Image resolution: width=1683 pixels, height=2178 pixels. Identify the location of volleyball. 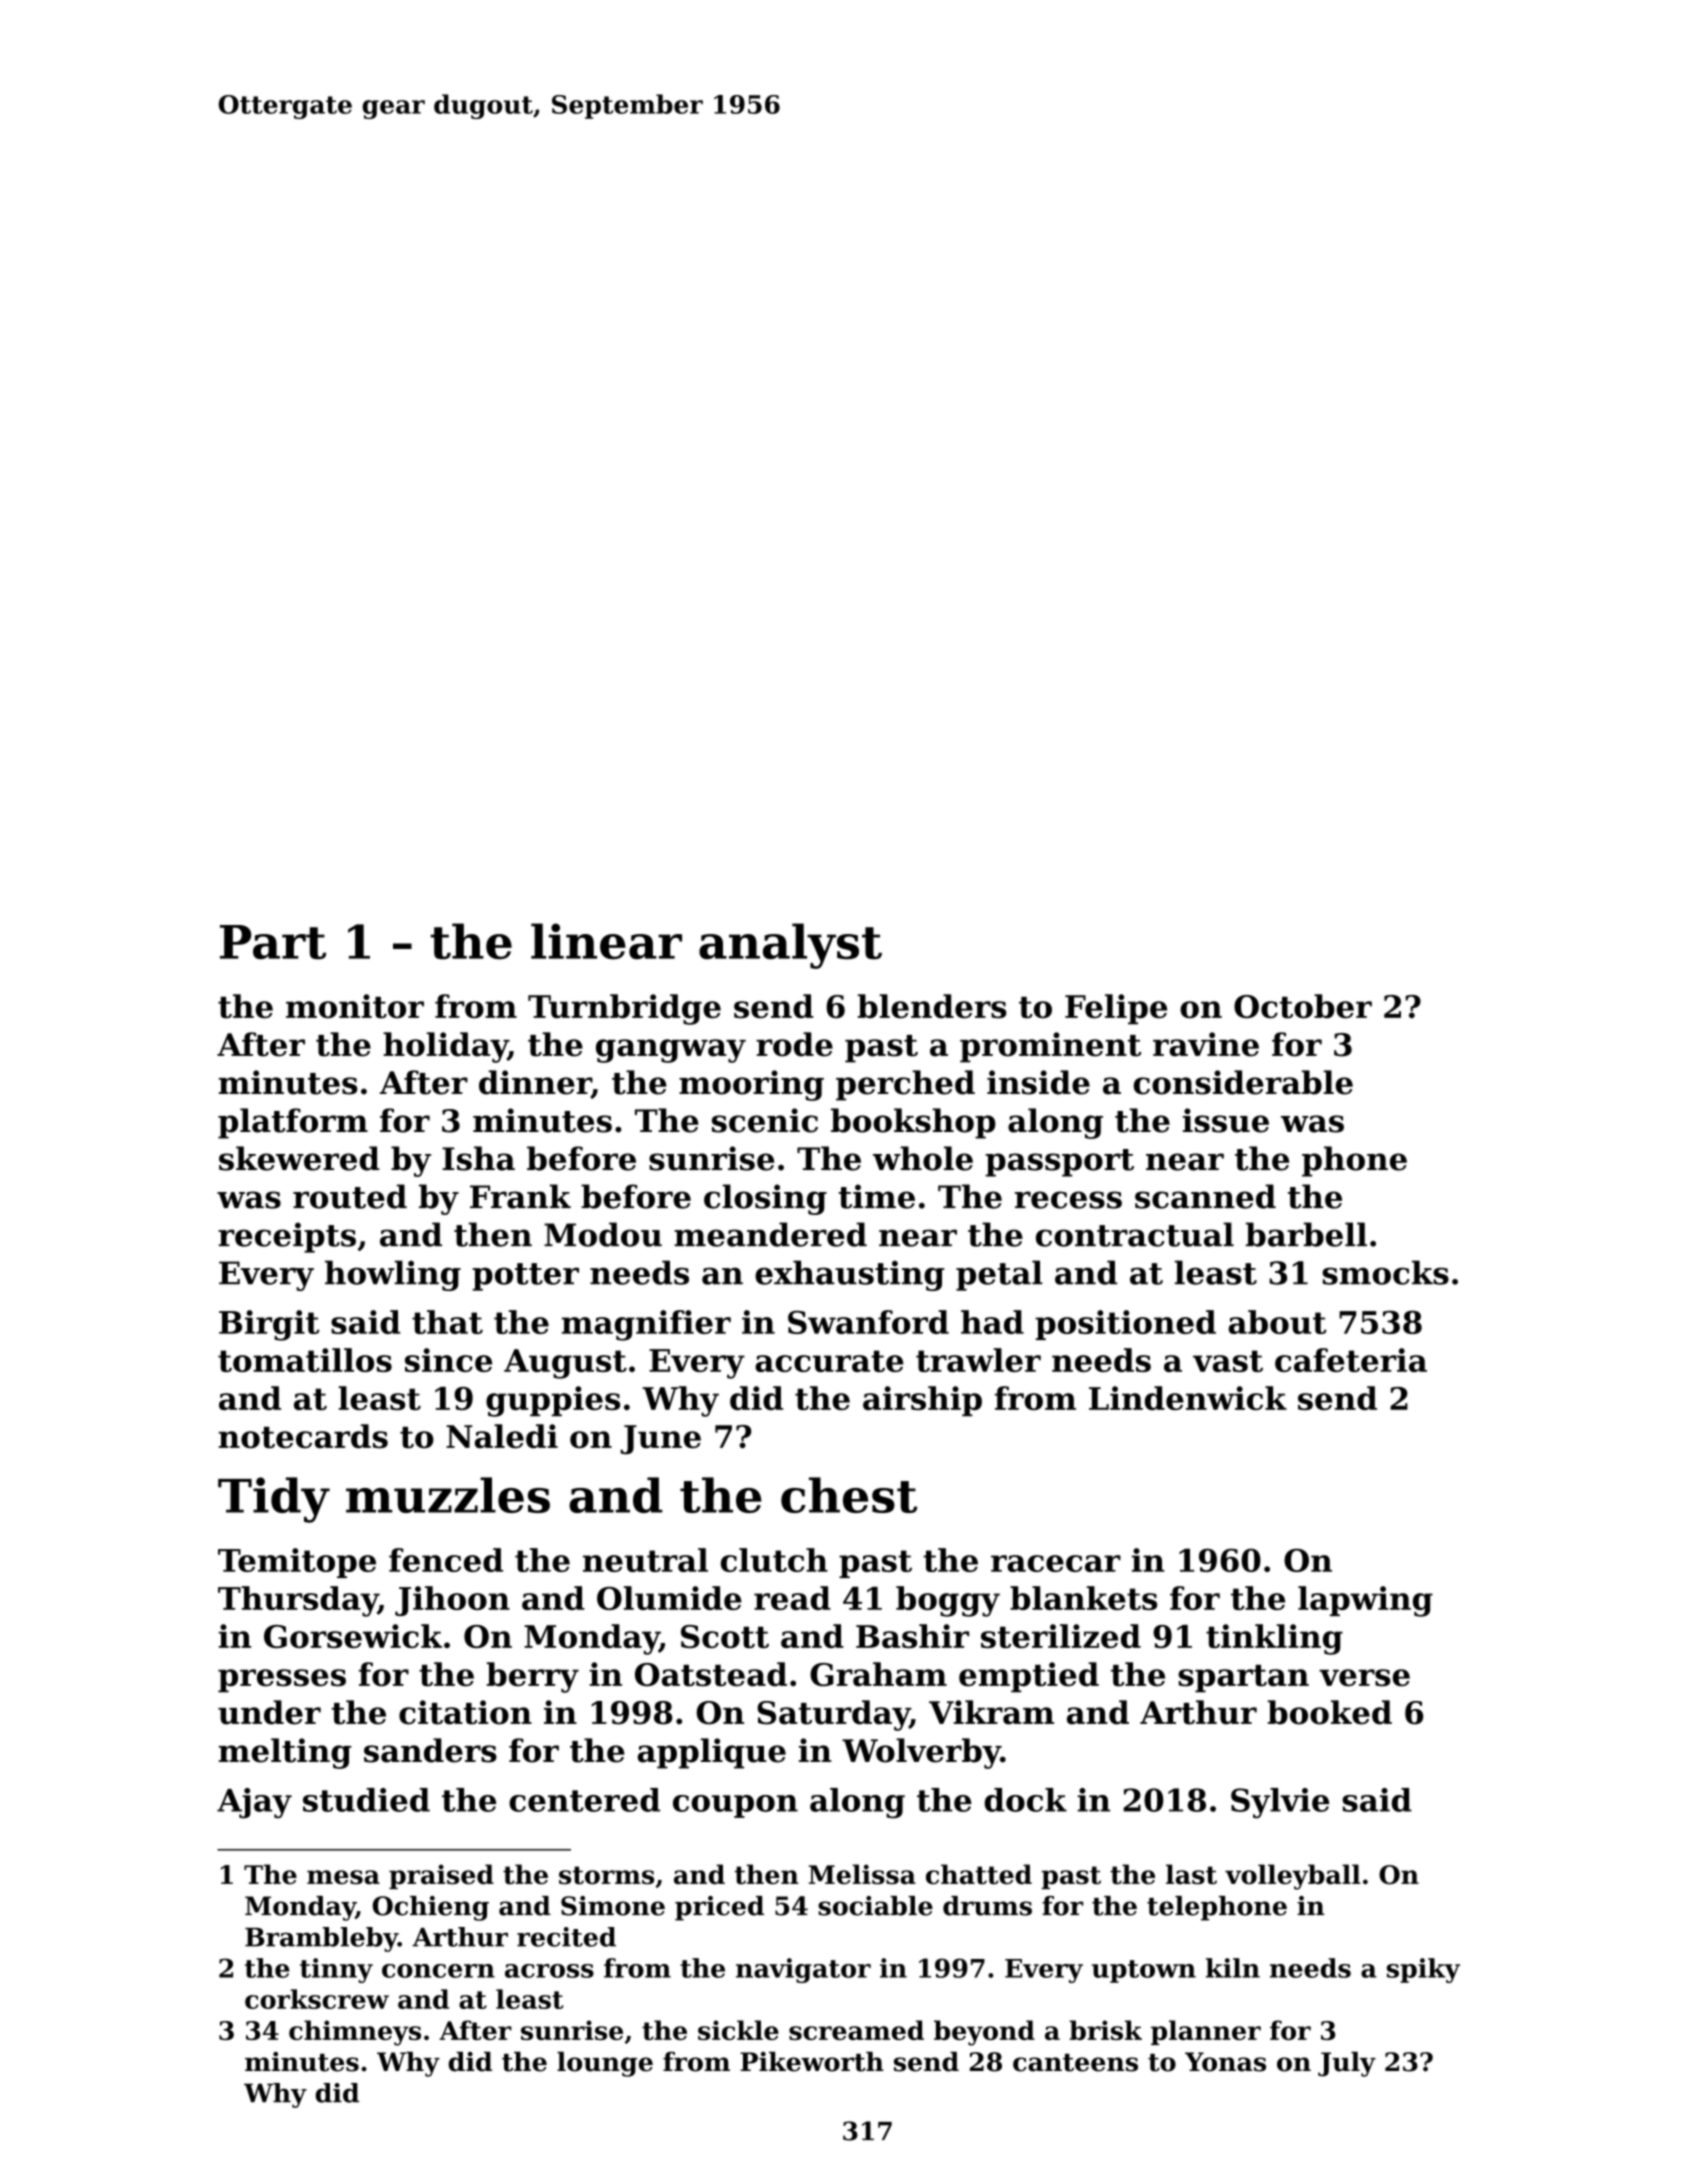
(1293, 1877).
